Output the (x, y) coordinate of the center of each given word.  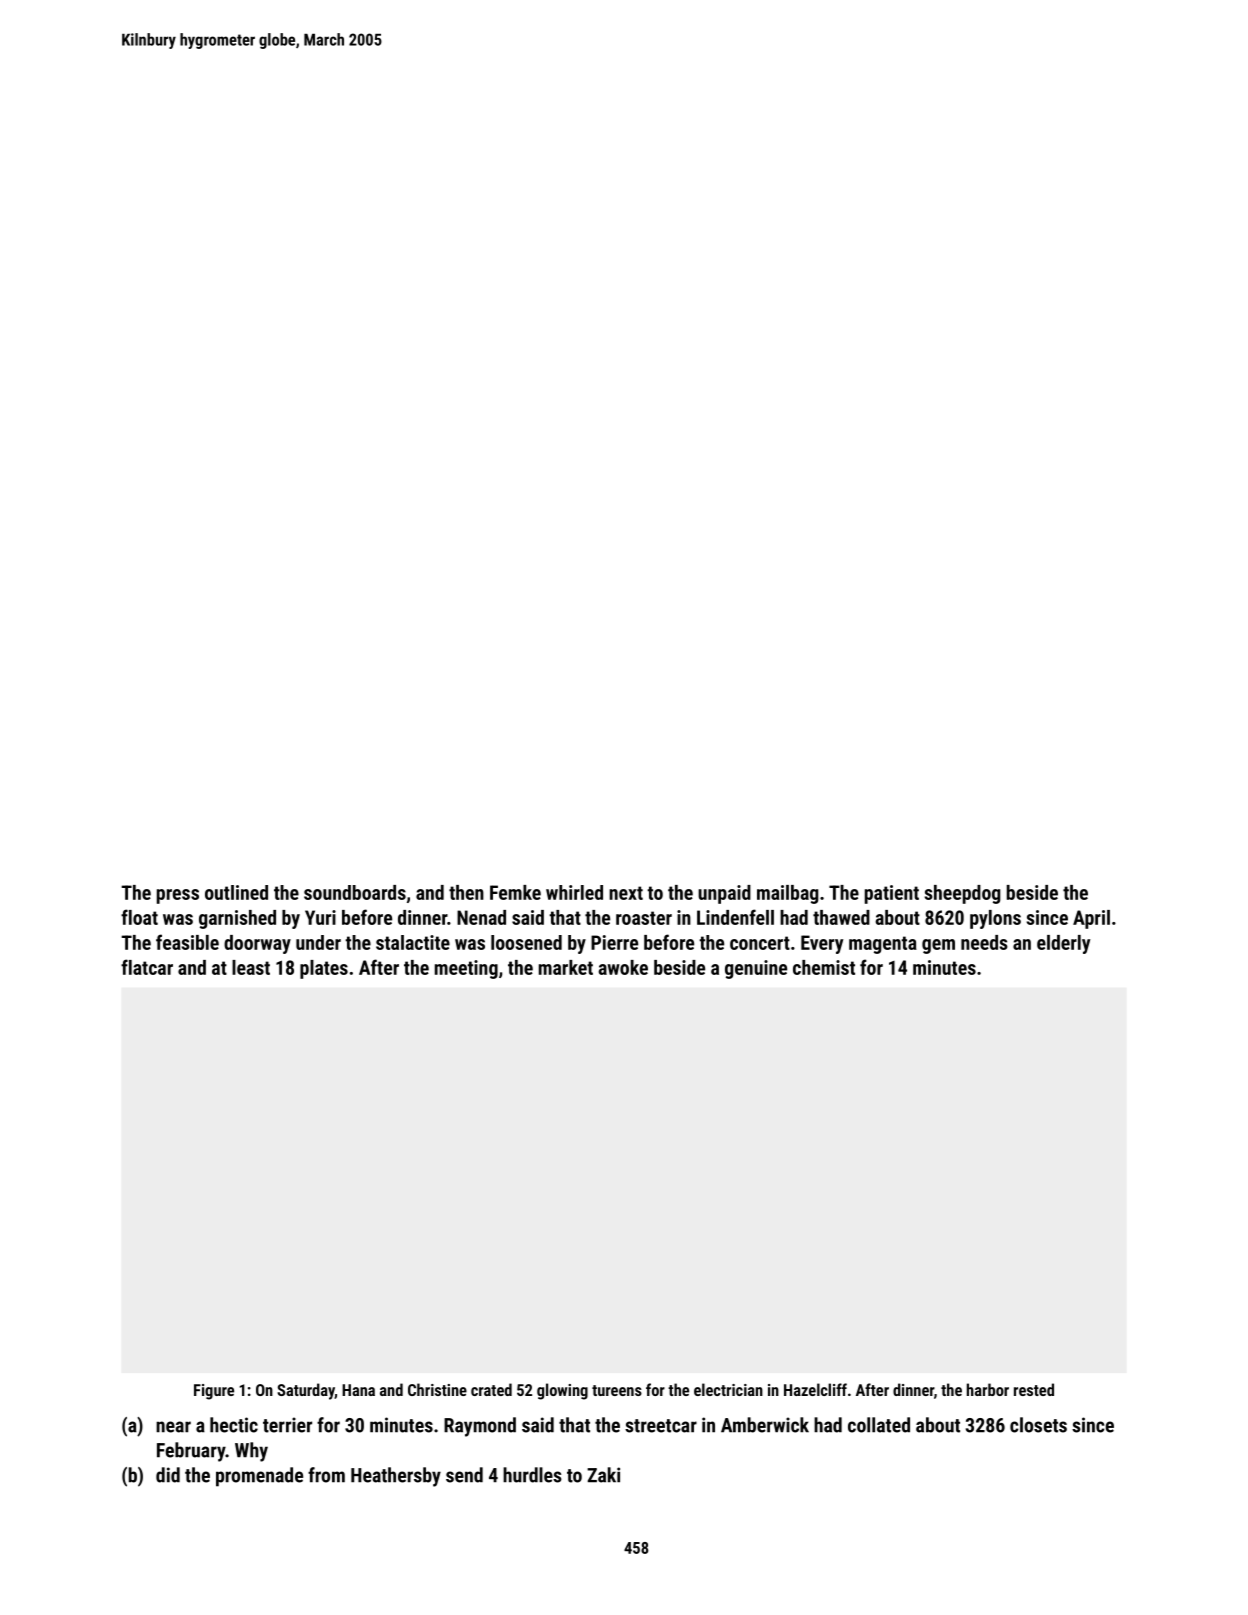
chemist (824, 967)
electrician (728, 1389)
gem (938, 946)
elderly (1063, 944)
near (173, 1427)
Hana (358, 1390)
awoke (623, 967)
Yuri (320, 917)
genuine (756, 969)
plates (324, 969)
